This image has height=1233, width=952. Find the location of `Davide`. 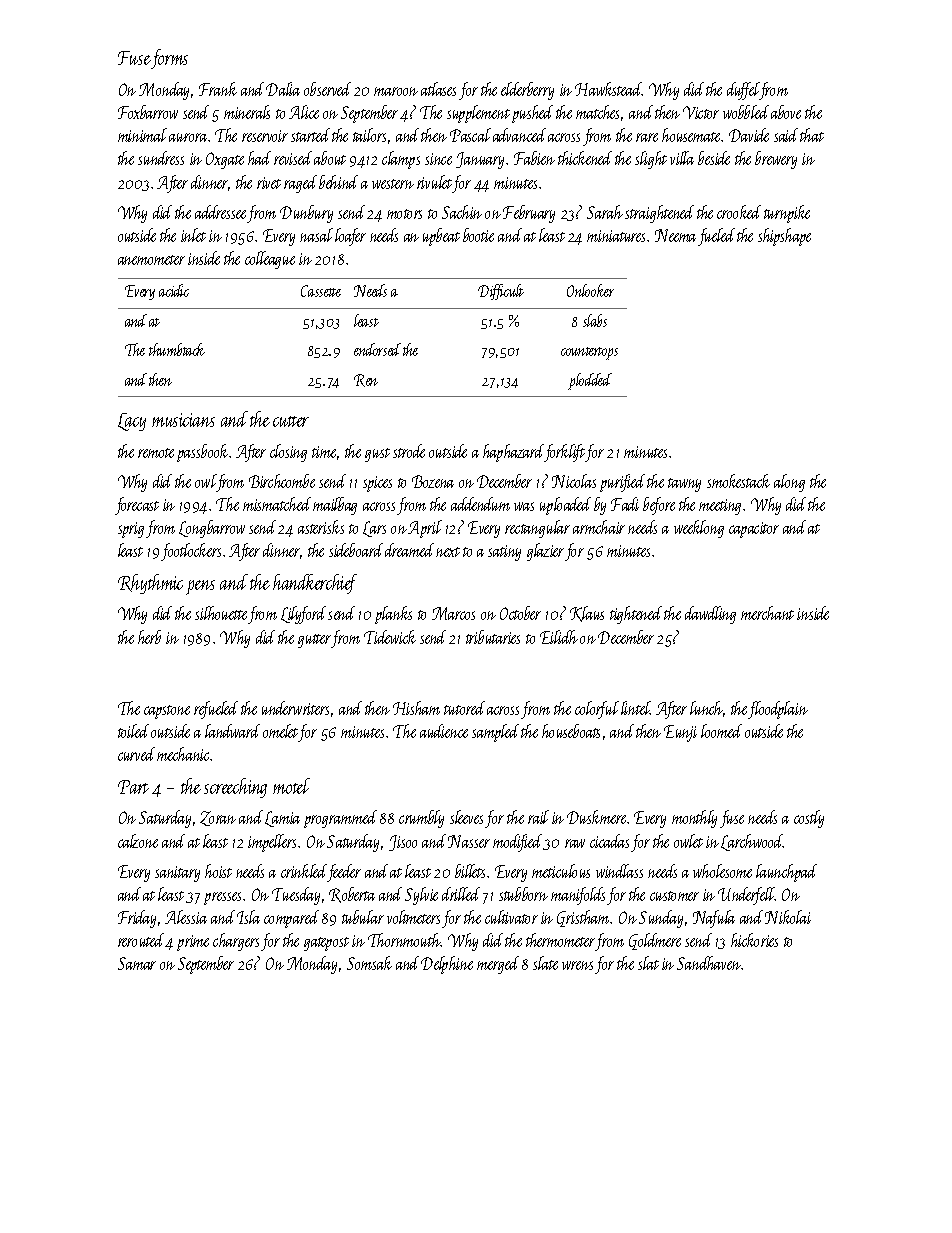

Davide is located at coordinates (749, 135).
